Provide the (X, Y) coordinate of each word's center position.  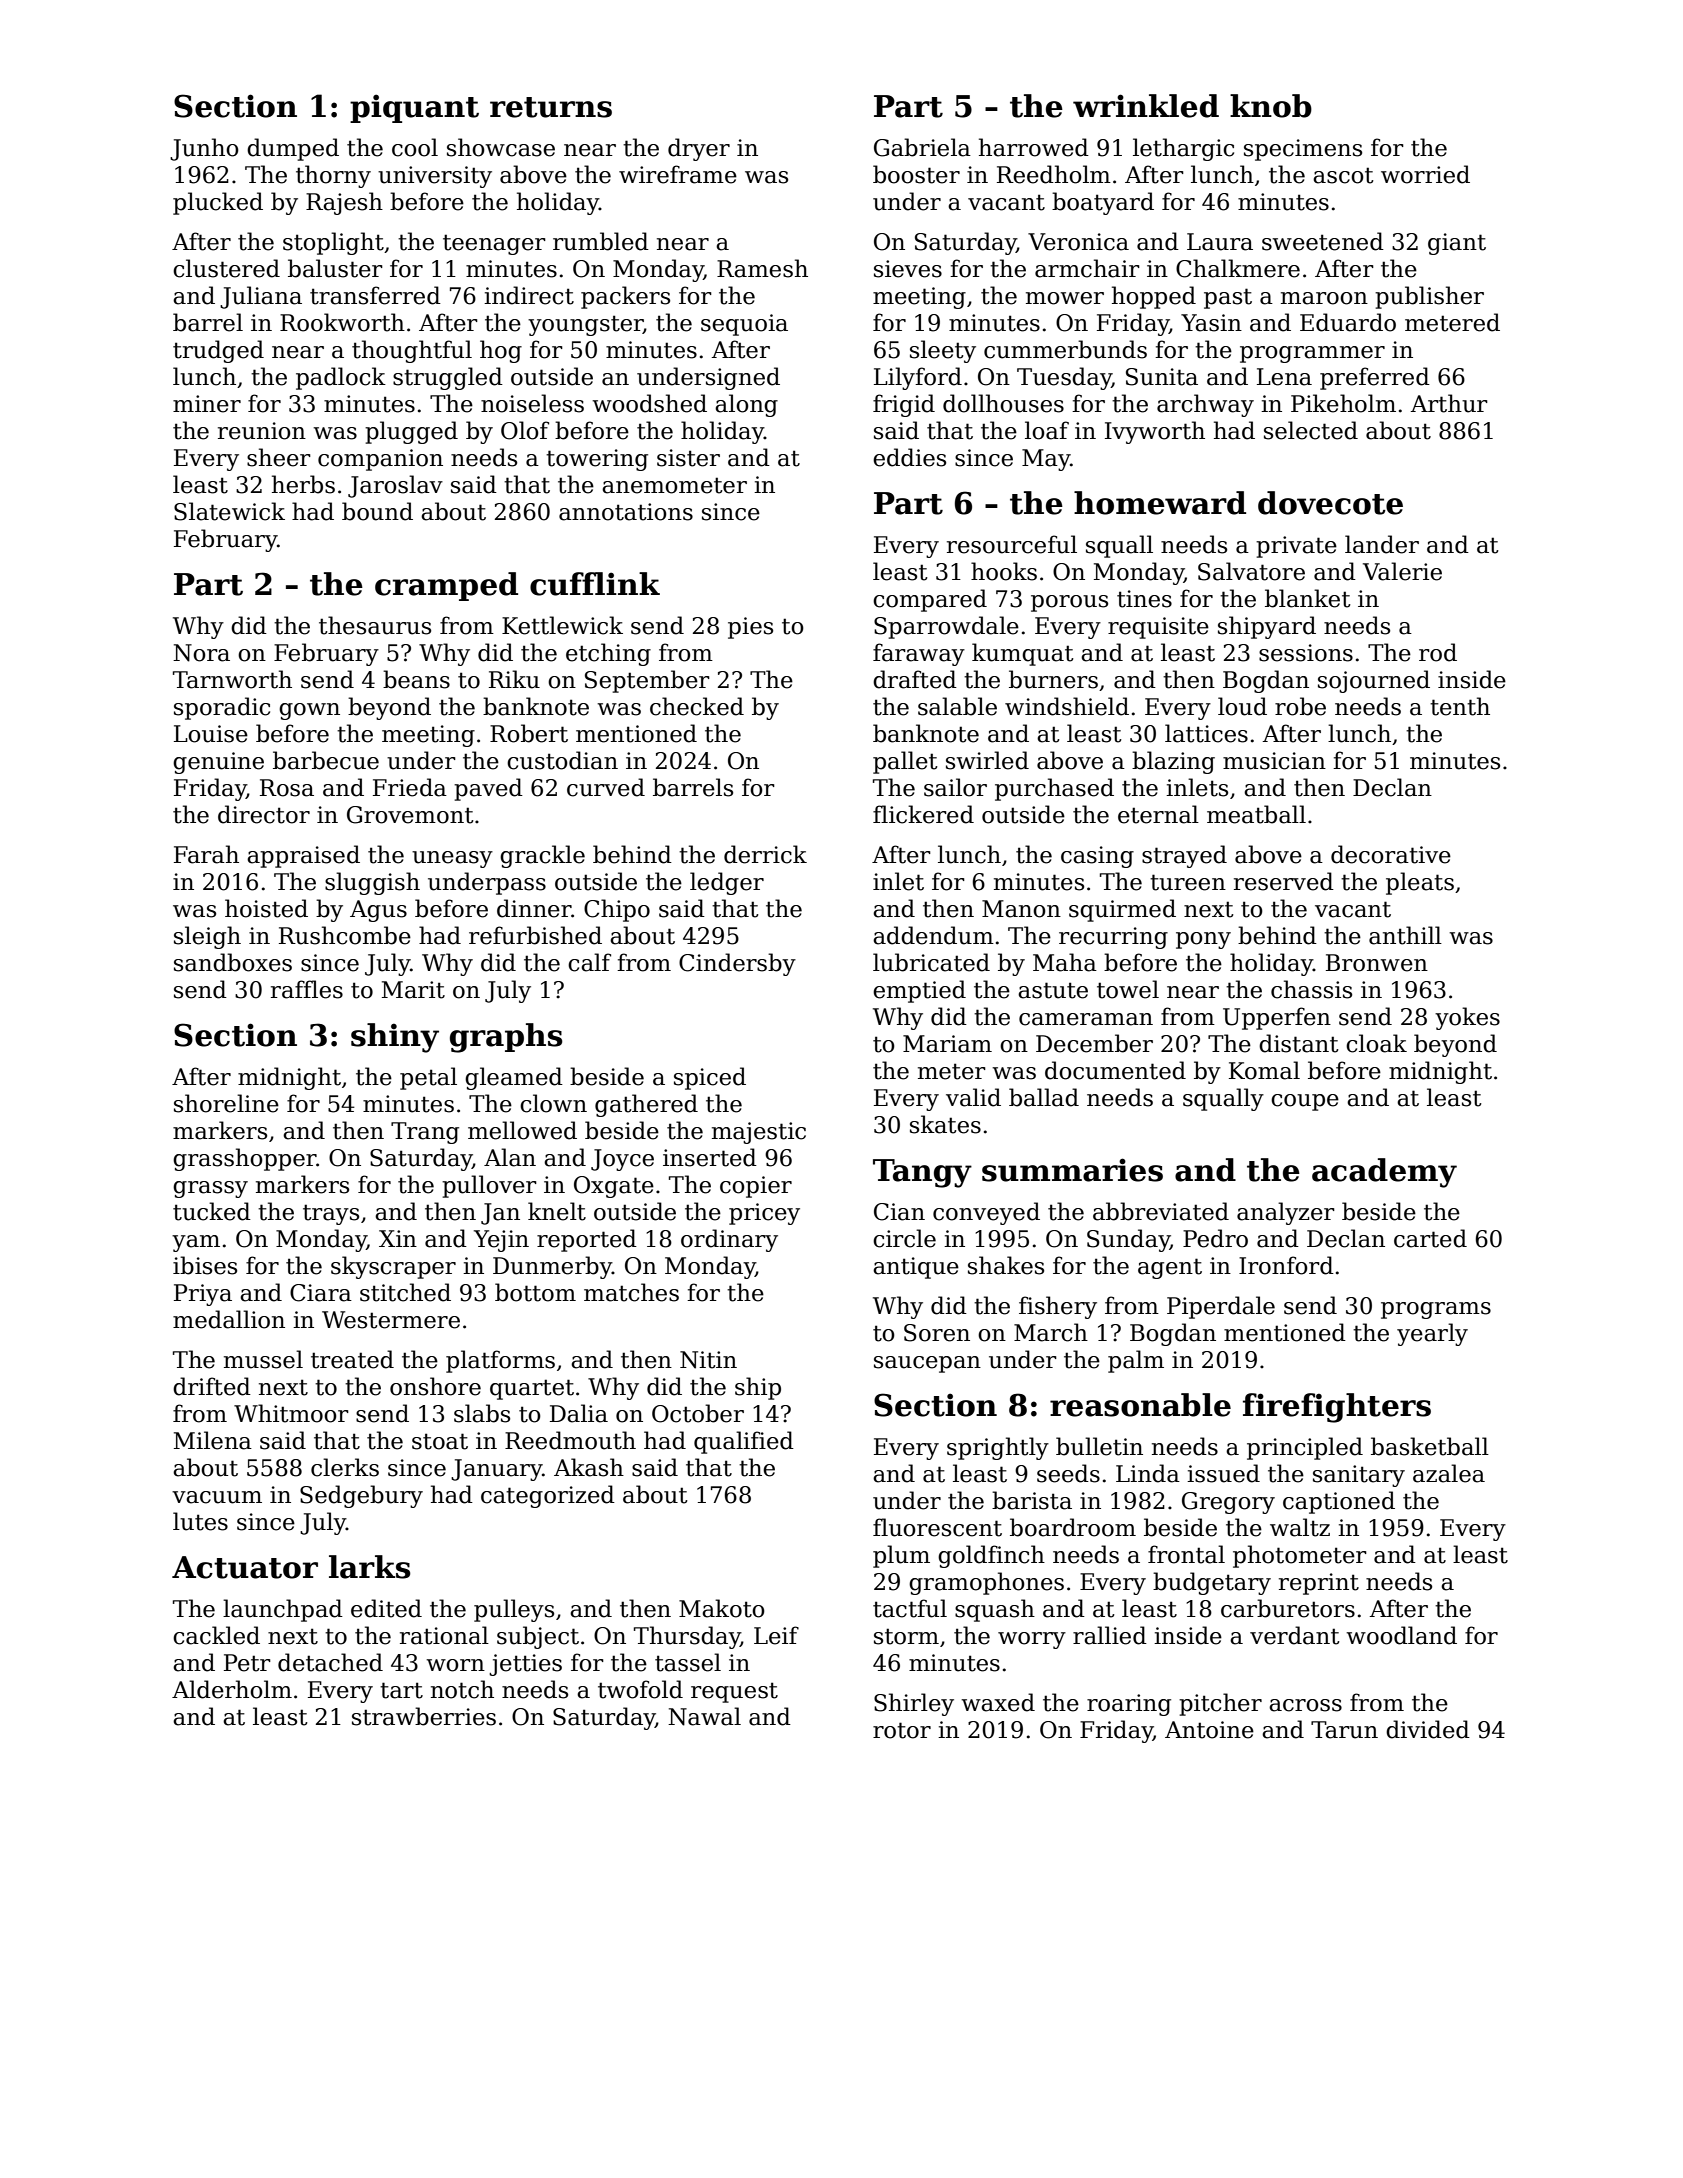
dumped (293, 149)
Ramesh (762, 268)
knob (1271, 106)
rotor (902, 1730)
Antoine (1209, 1730)
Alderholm (232, 1689)
